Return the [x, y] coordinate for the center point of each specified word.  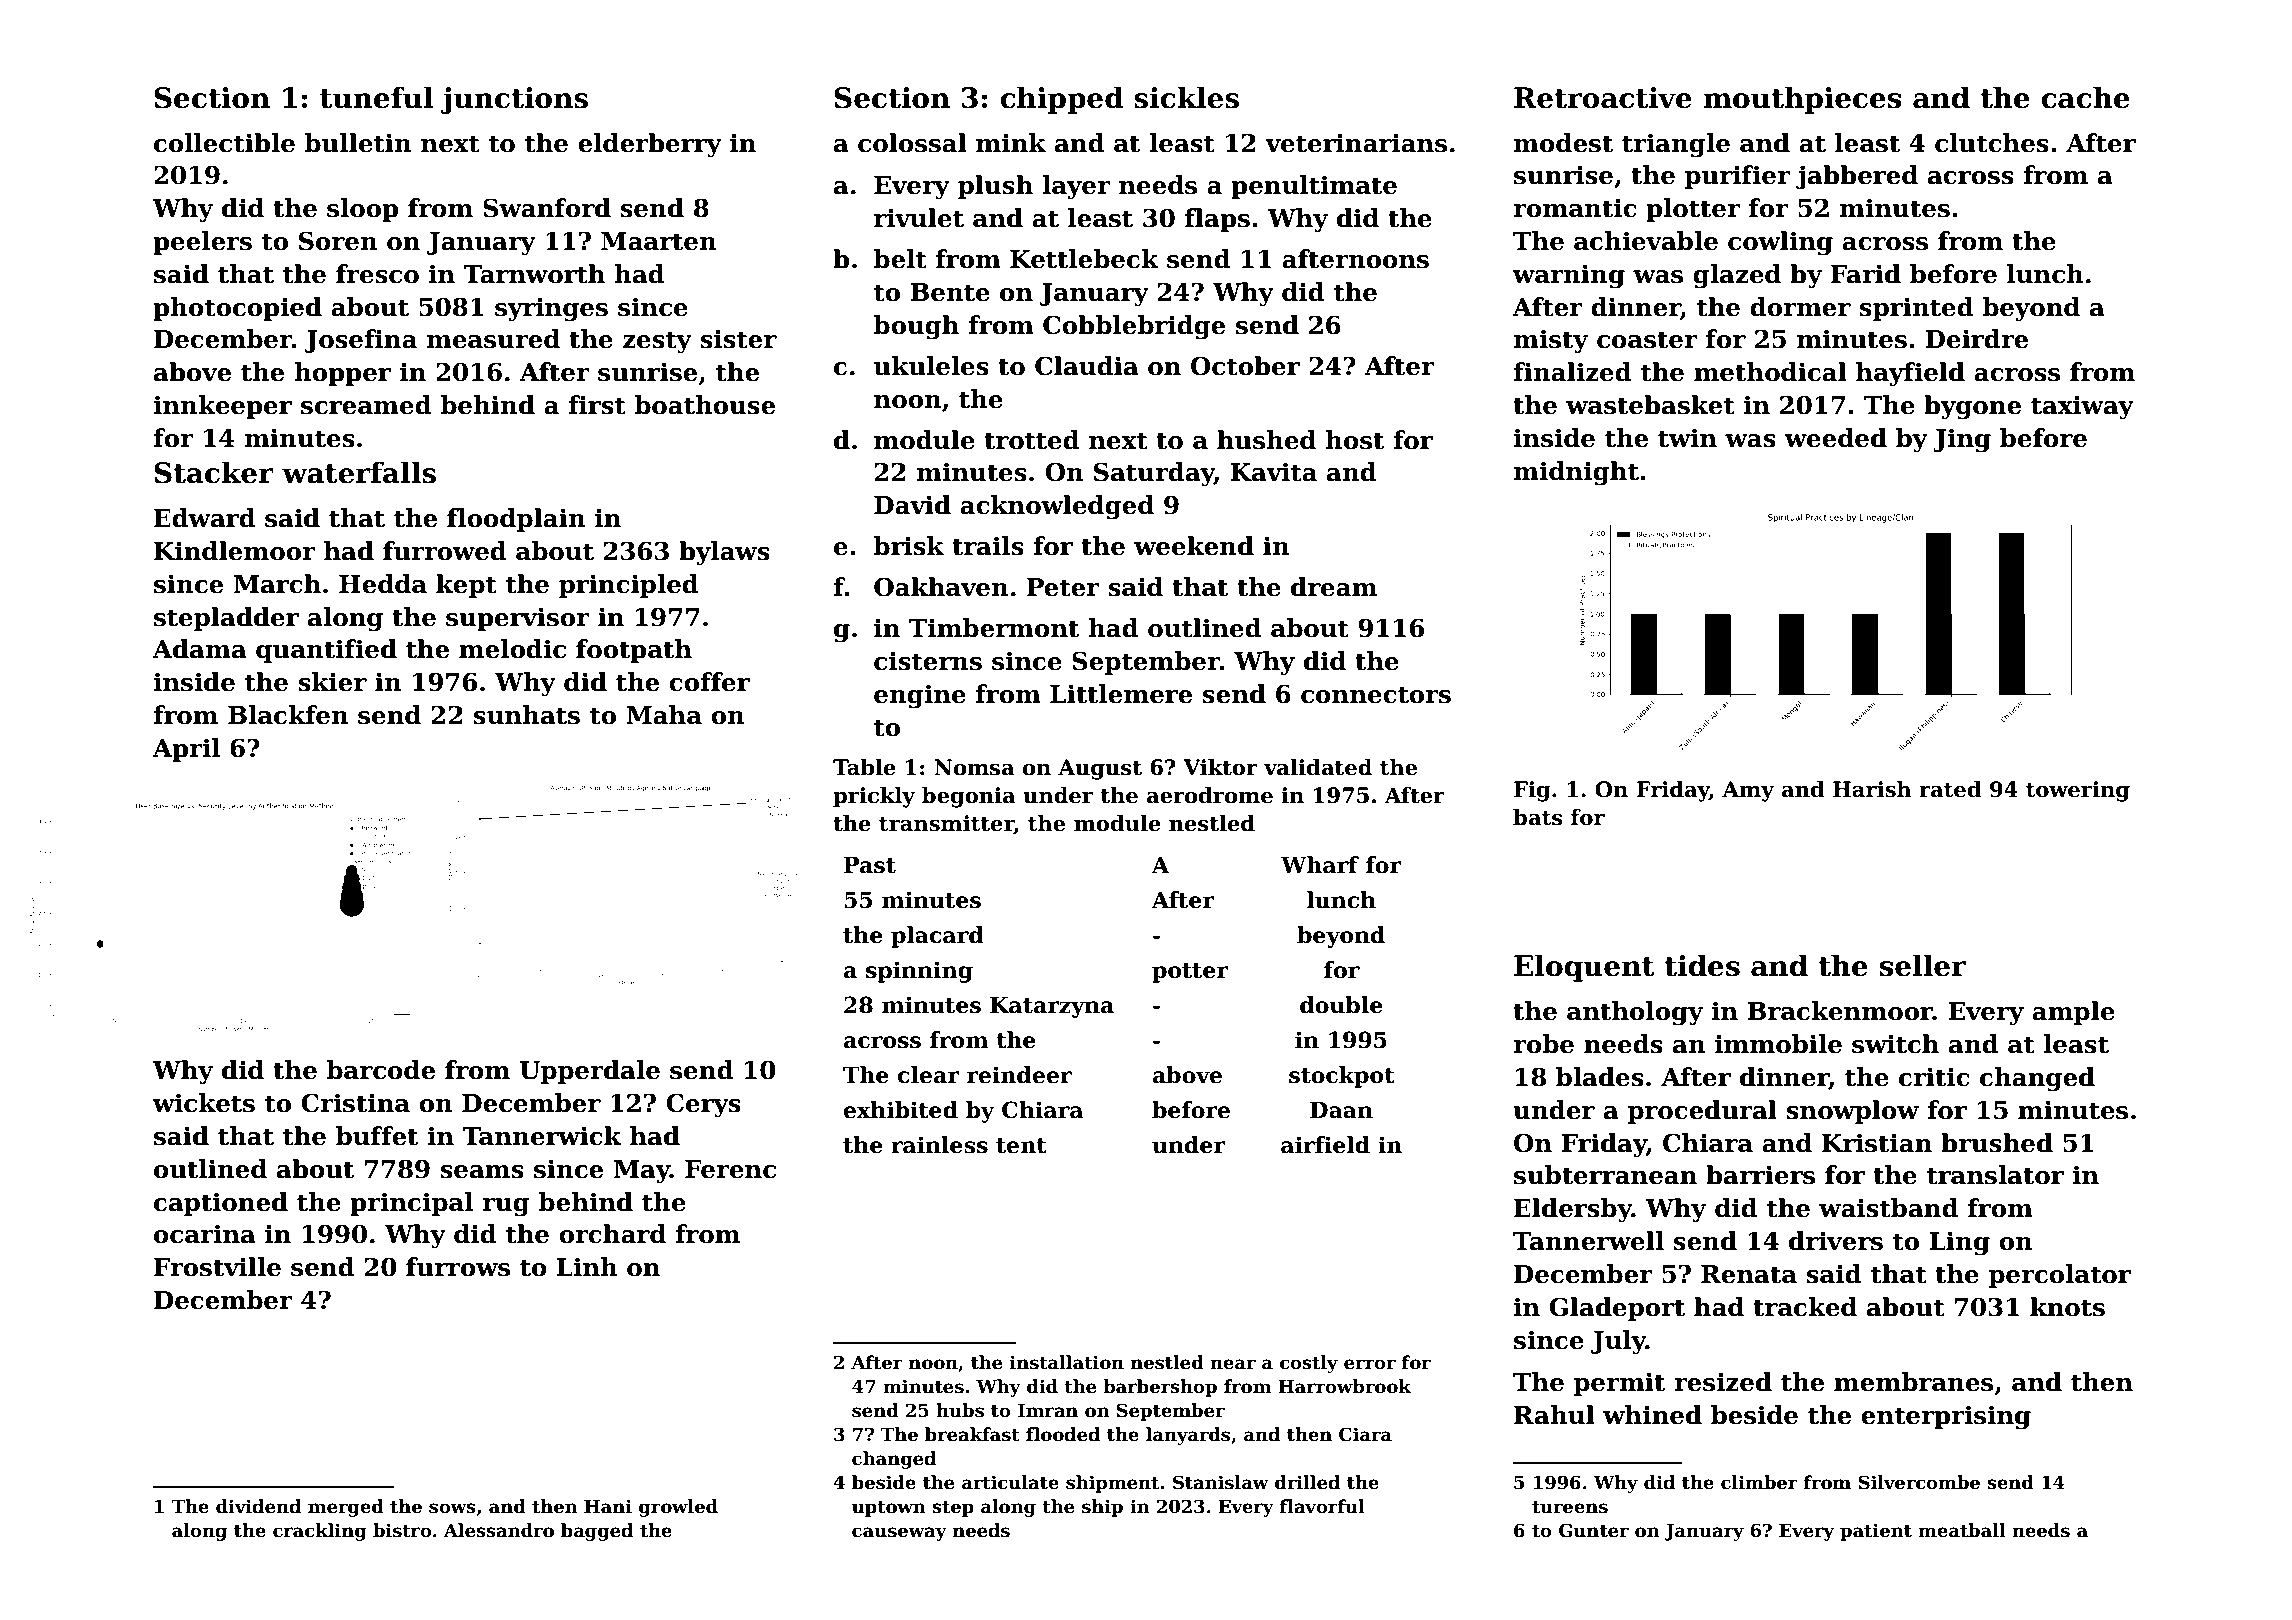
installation [1067, 1362]
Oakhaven [941, 587]
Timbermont [994, 628]
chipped [1062, 100]
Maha [664, 715]
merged [346, 1508]
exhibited [901, 1110]
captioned [221, 1204]
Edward [205, 518]
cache [2085, 97]
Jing [1962, 440]
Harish [1872, 789]
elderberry [650, 145]
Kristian [1877, 1143]
